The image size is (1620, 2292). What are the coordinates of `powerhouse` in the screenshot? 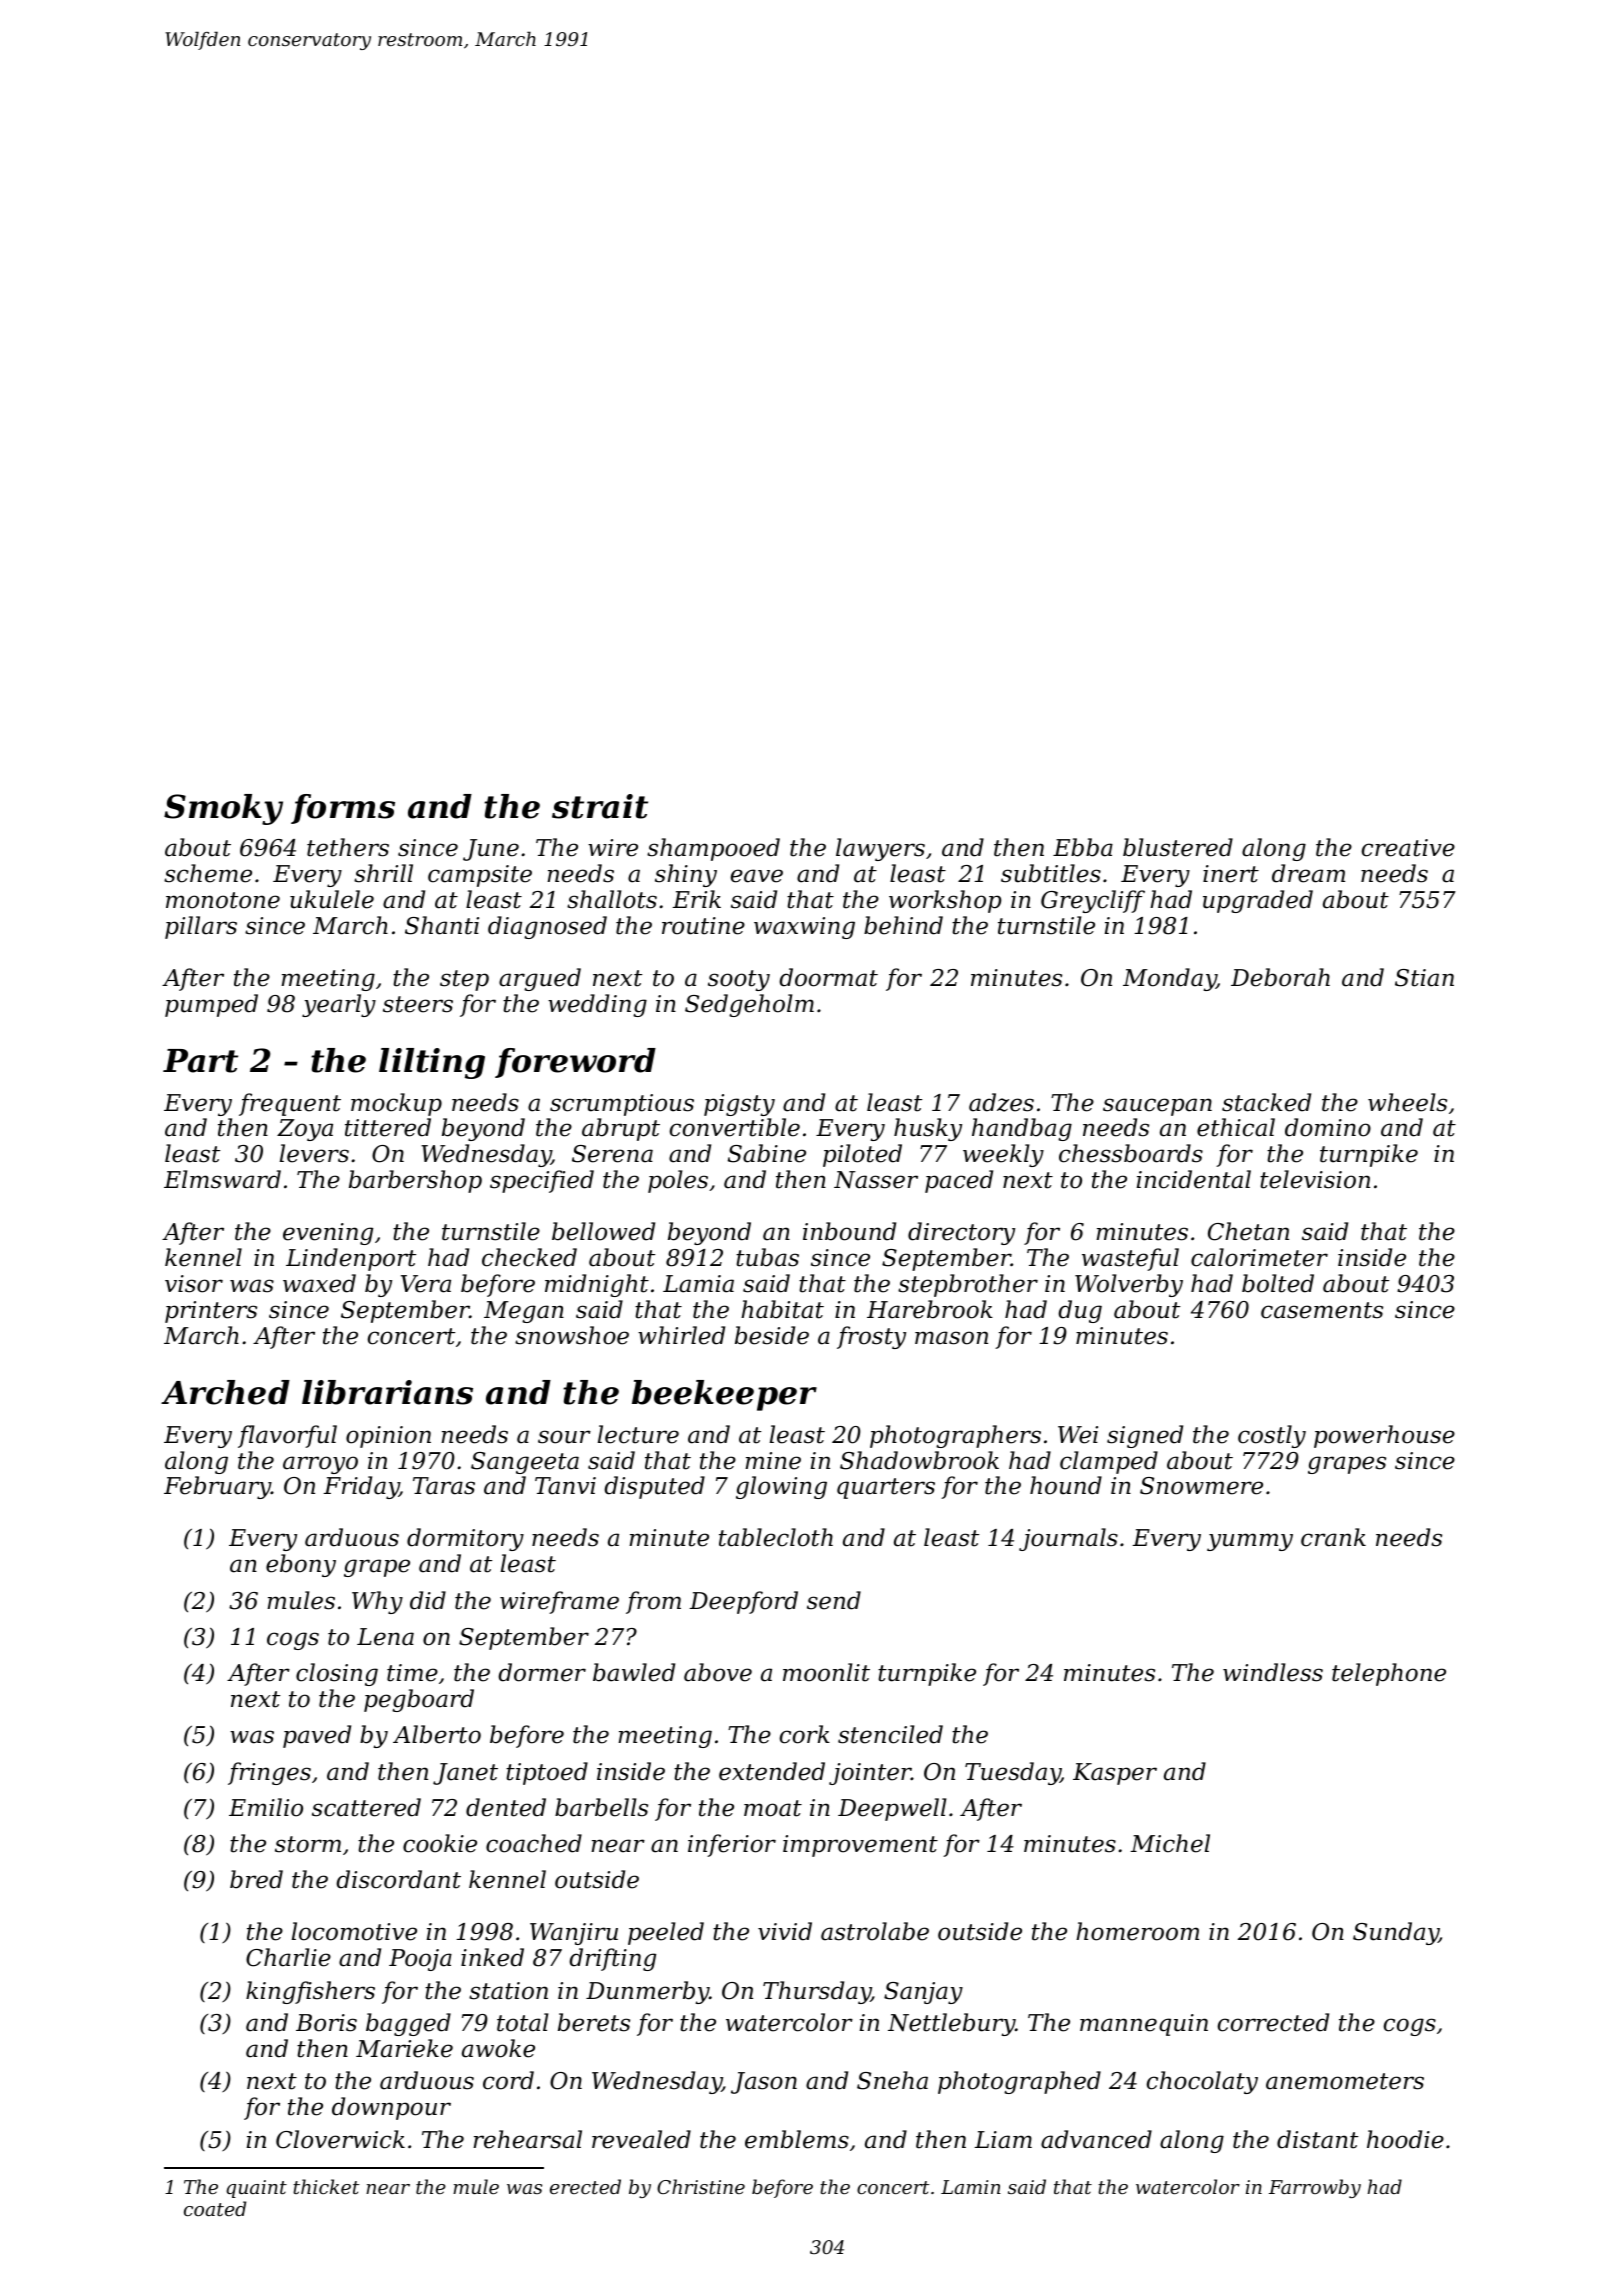 It's located at (1384, 1436).
